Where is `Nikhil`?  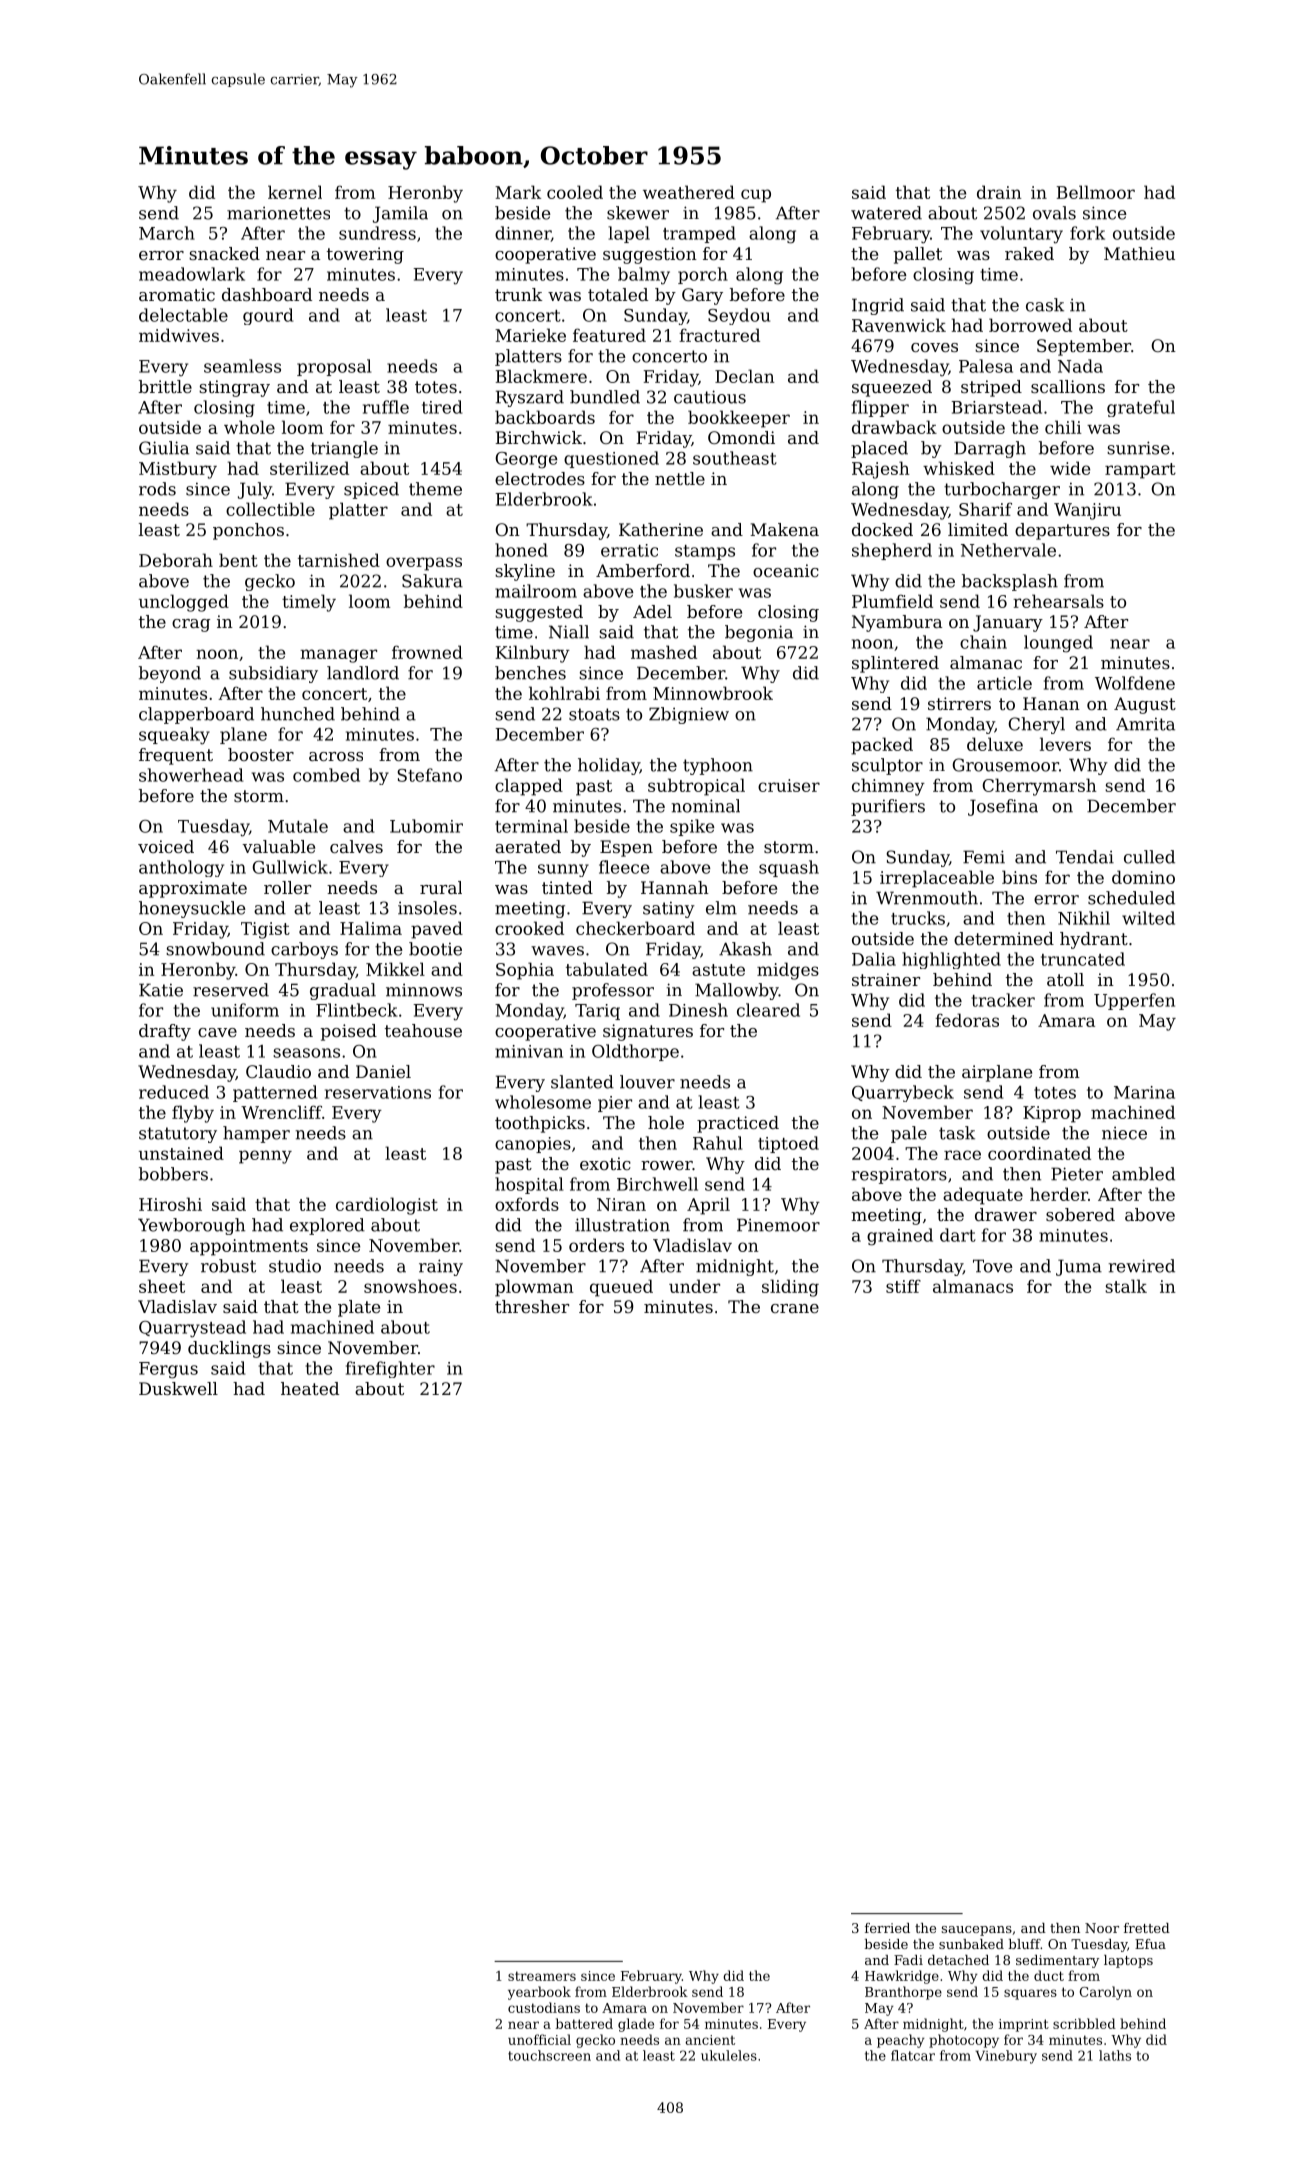
Nikhil is located at coordinates (1084, 918).
